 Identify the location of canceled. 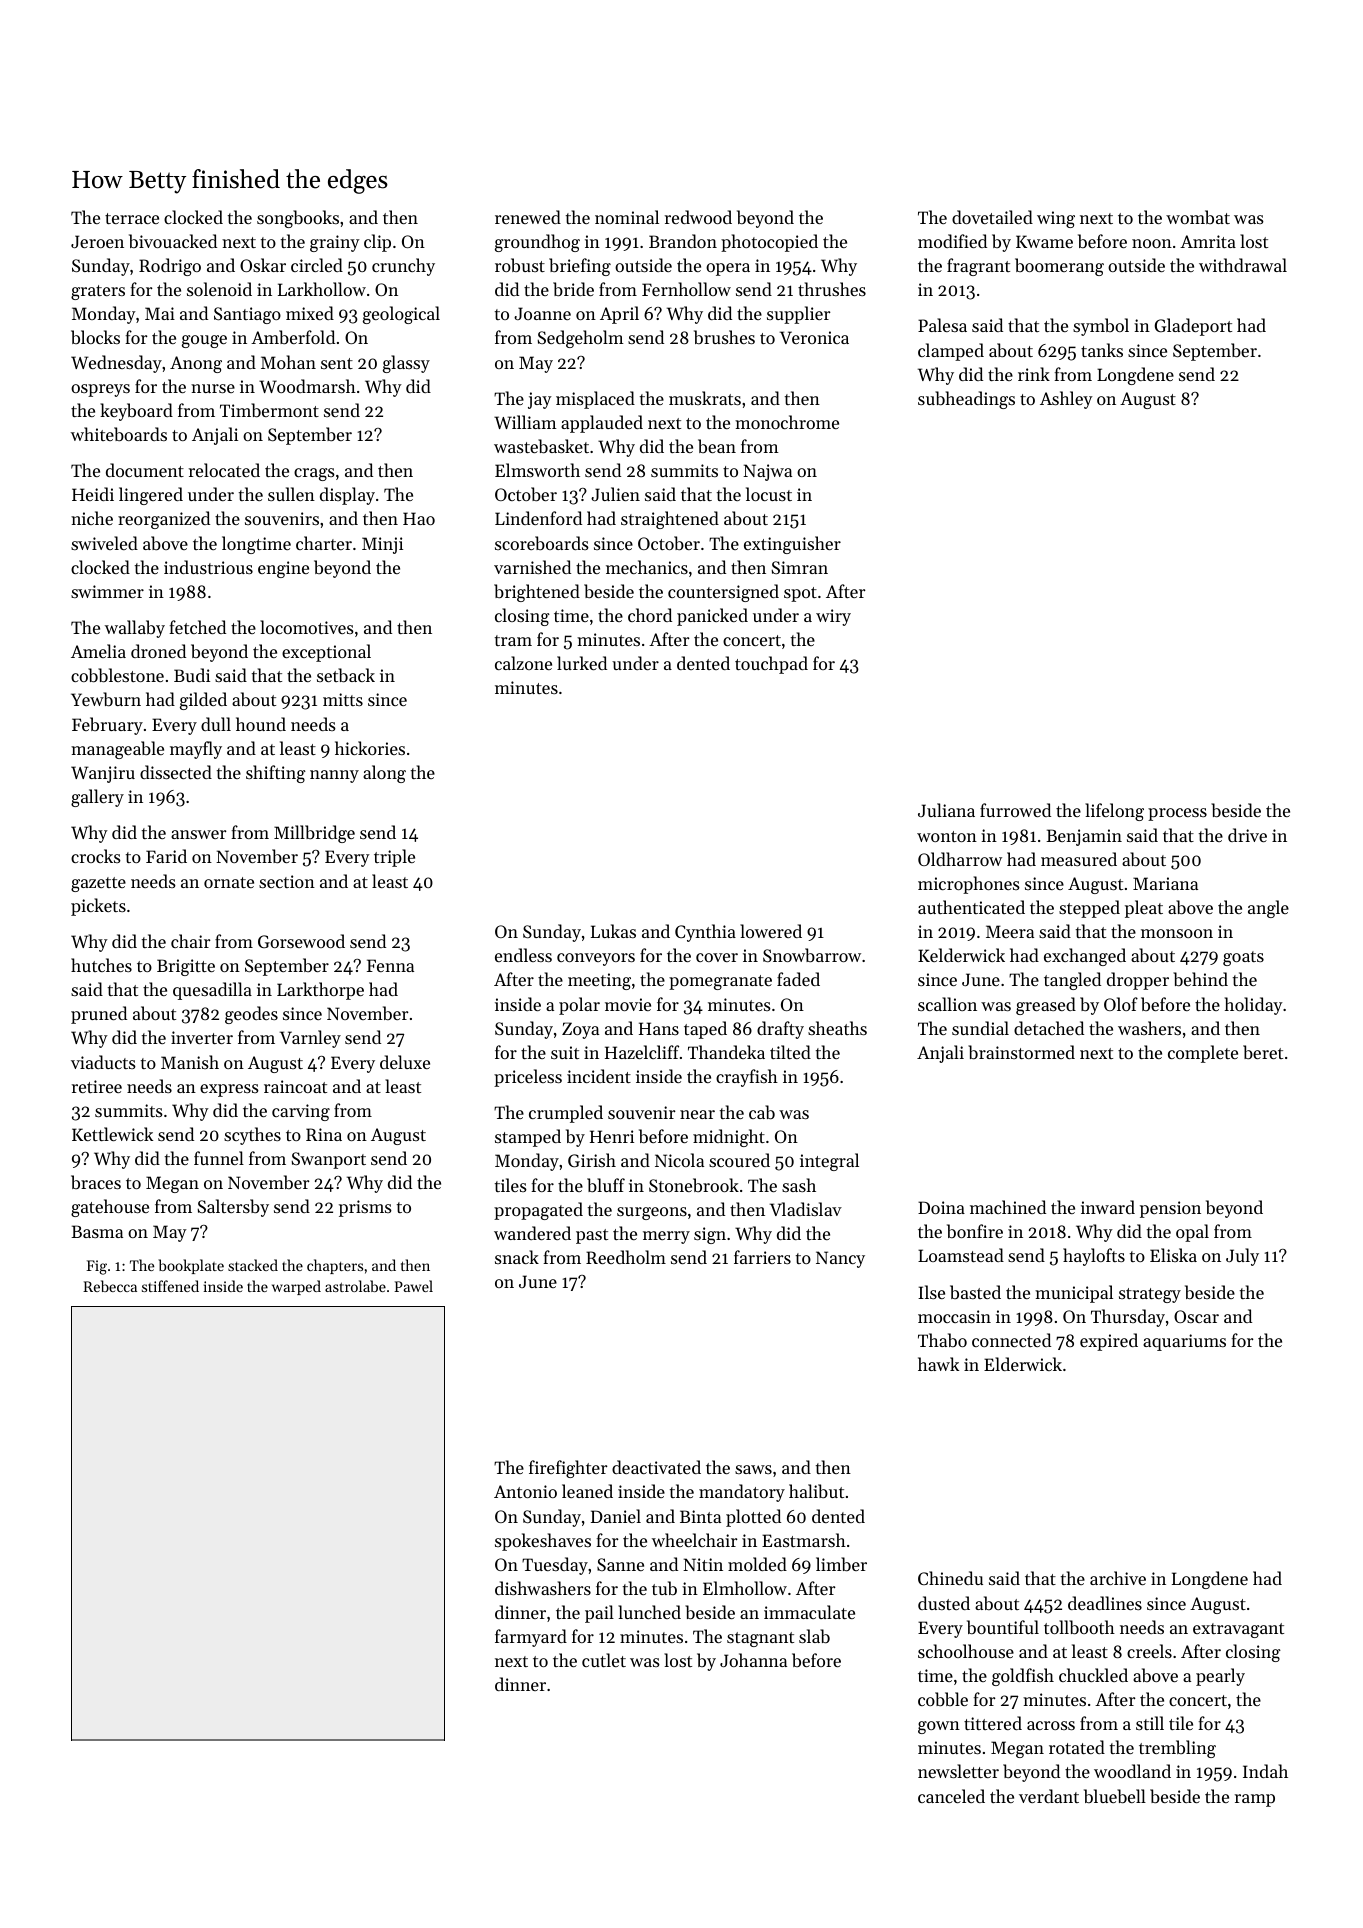
(951, 1796).
